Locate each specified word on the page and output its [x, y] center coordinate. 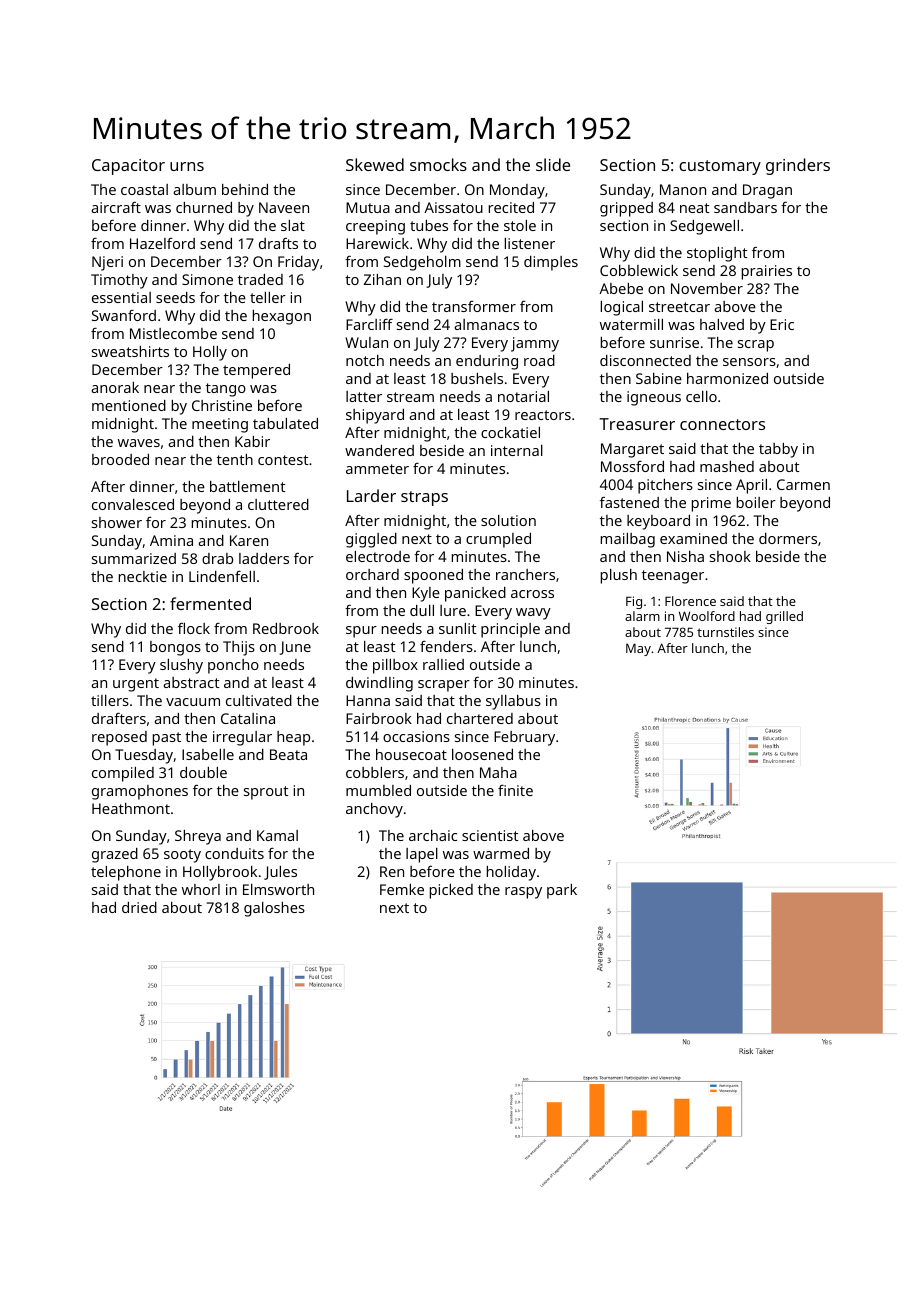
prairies [767, 272]
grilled [784, 617]
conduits [234, 853]
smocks [438, 164]
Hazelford [162, 243]
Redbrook [286, 628]
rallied [443, 664]
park [562, 891]
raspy [523, 893]
